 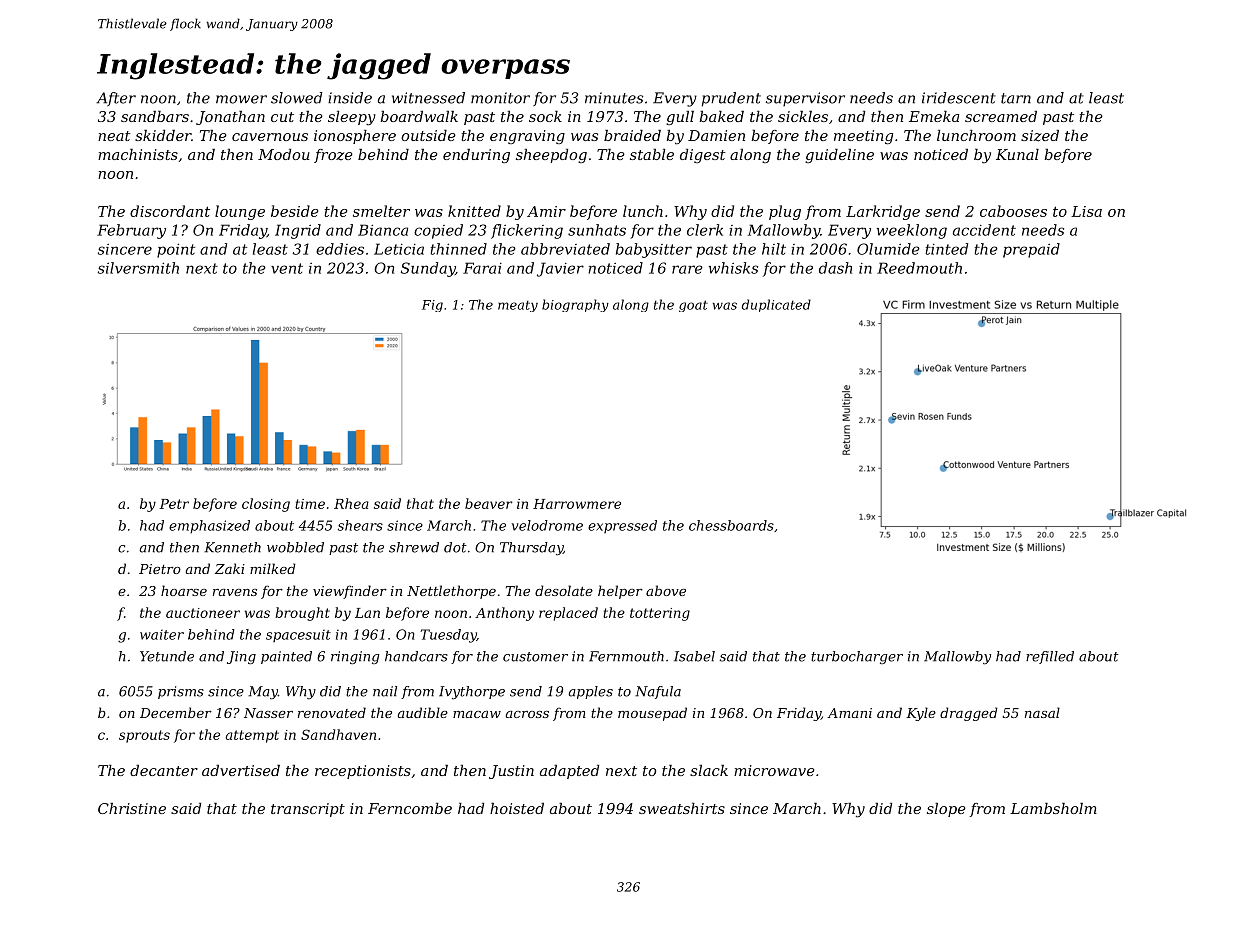 I want to click on neat, so click(x=114, y=136).
